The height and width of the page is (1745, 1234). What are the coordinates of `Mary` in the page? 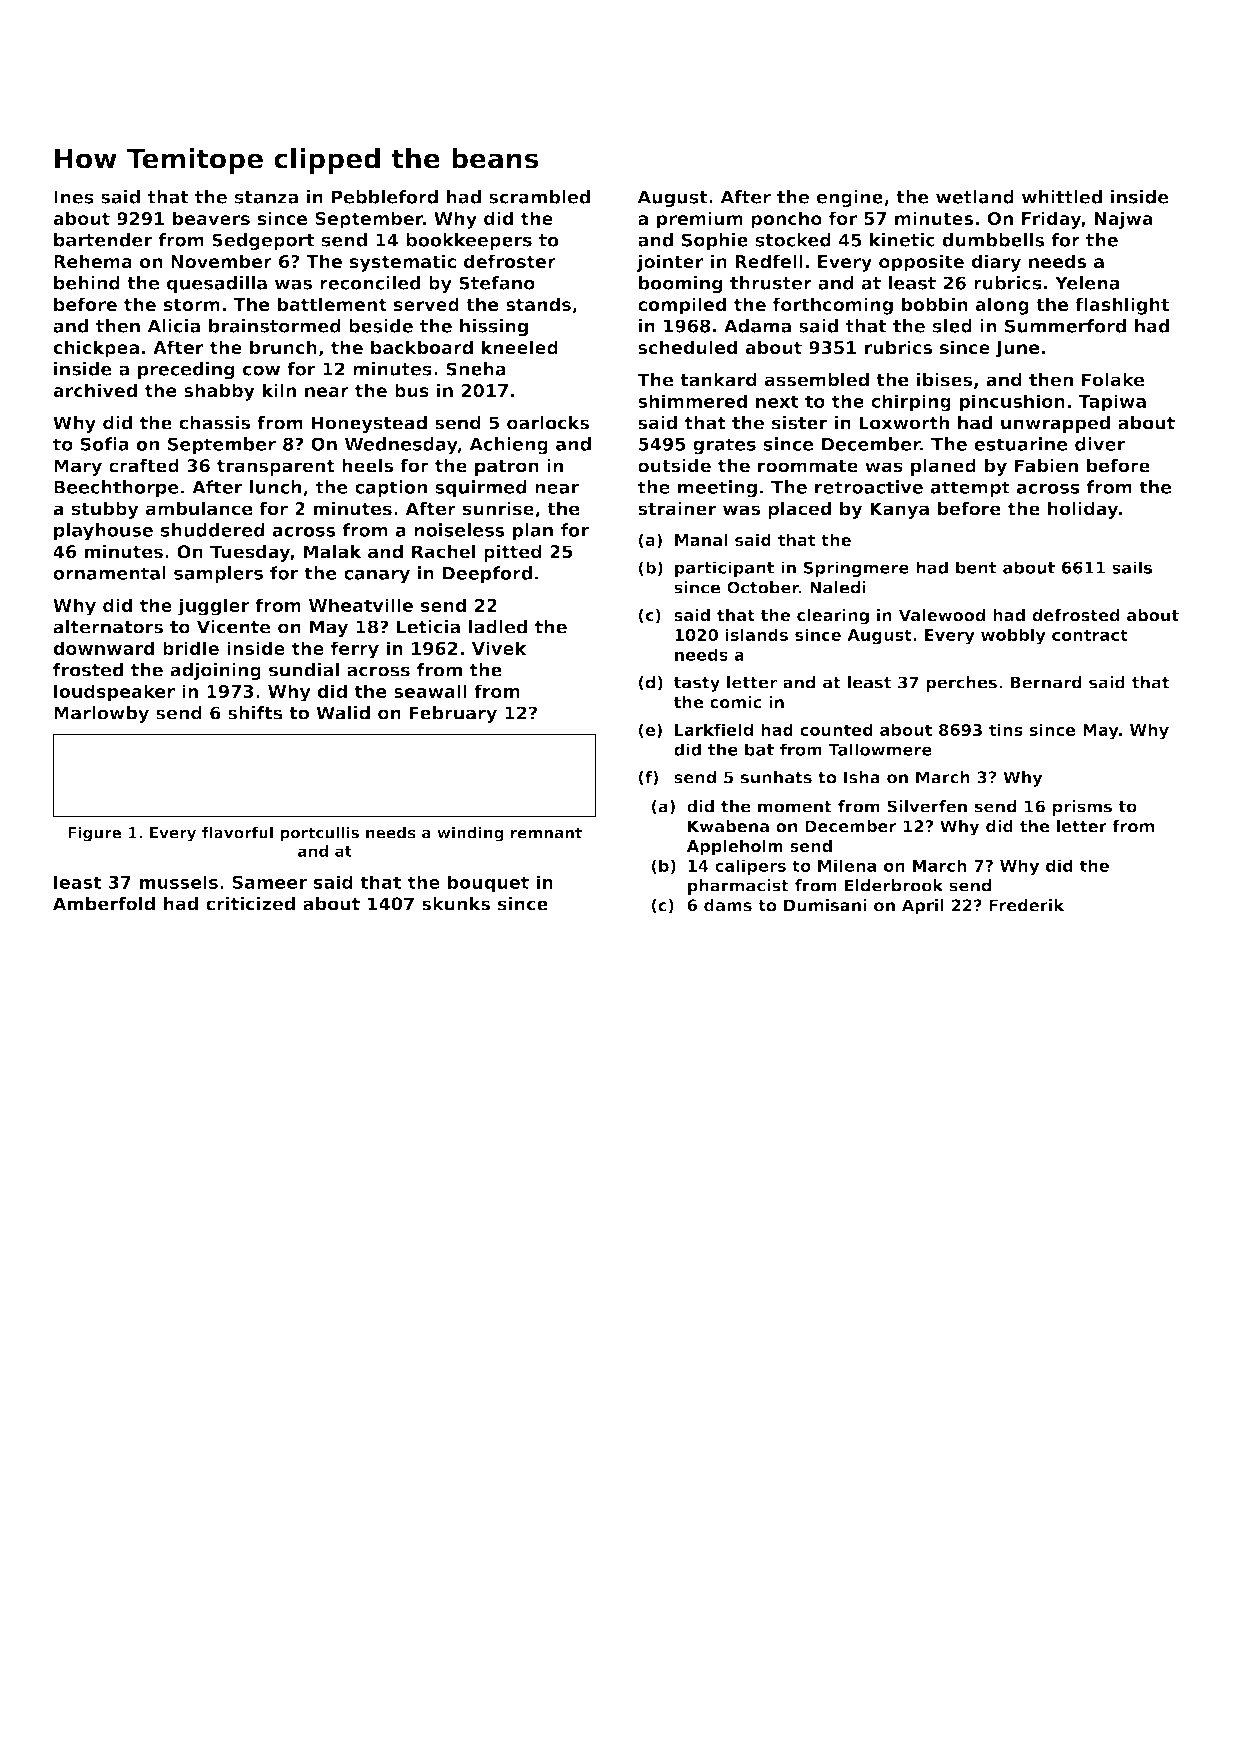 It's located at (78, 467).
